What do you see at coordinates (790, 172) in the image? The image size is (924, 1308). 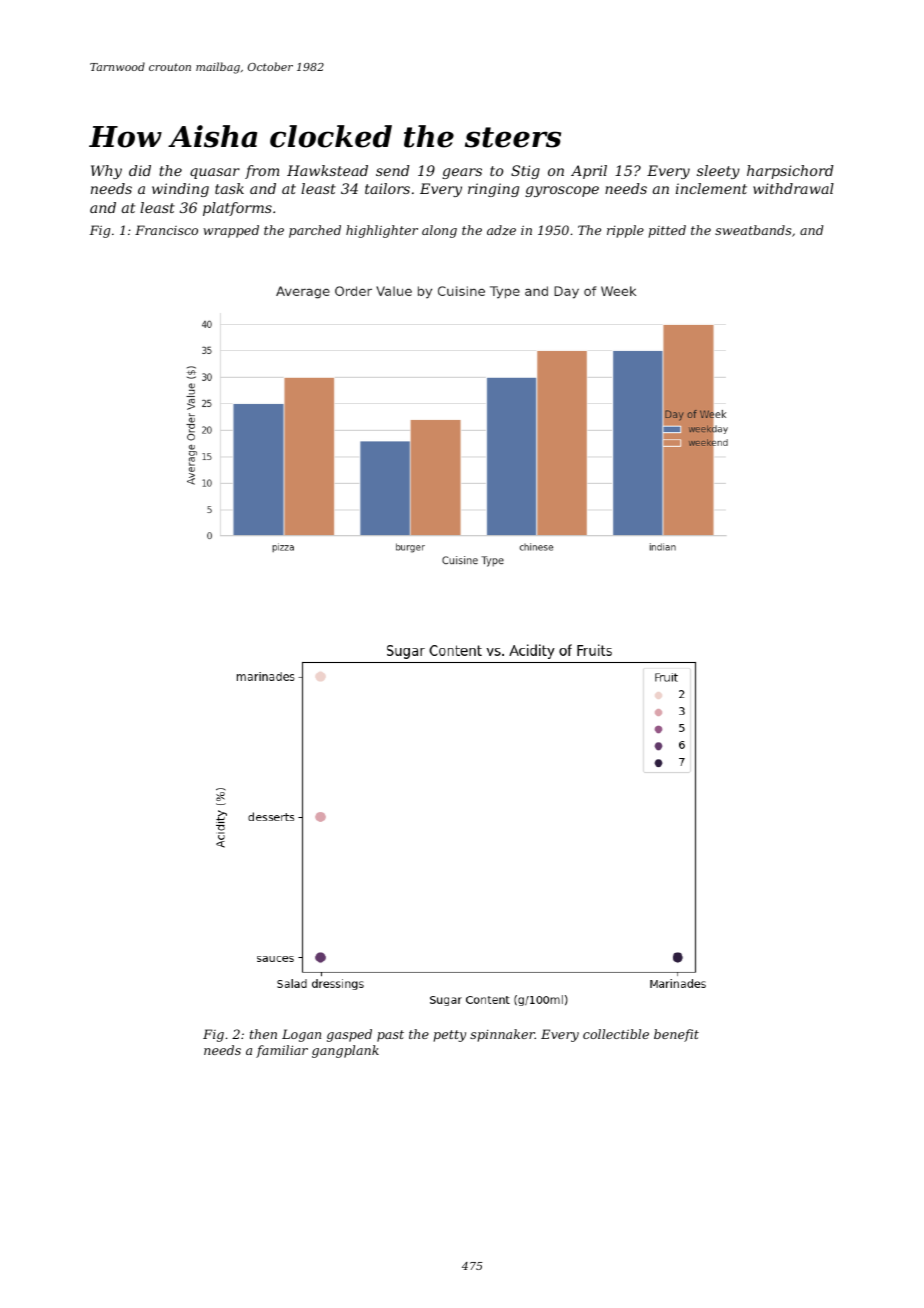 I see `harpsichord` at bounding box center [790, 172].
